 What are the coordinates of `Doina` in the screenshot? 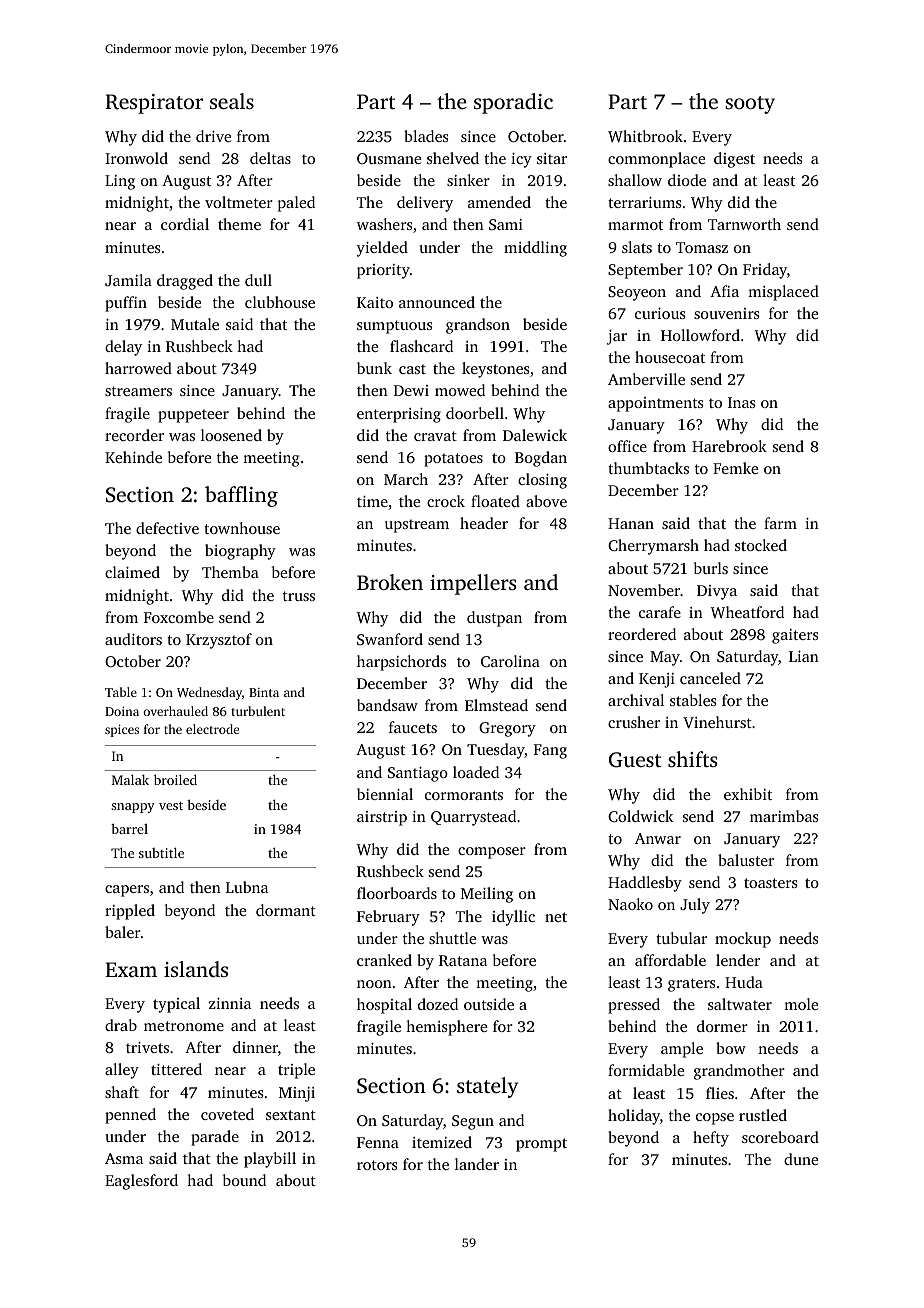 It's located at (122, 711).
